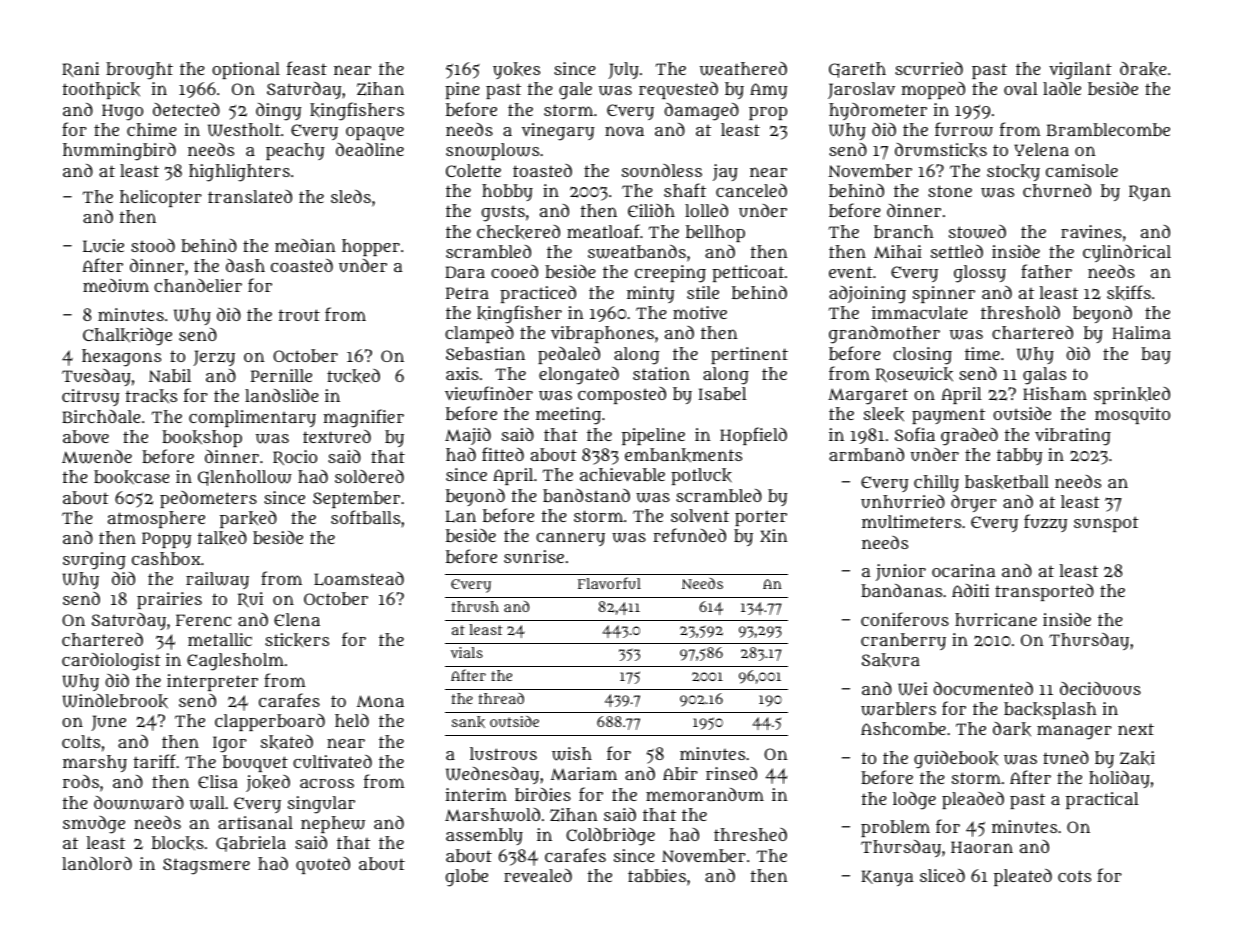 The image size is (1233, 952). What do you see at coordinates (206, 866) in the screenshot?
I see `Stagsmere` at bounding box center [206, 866].
